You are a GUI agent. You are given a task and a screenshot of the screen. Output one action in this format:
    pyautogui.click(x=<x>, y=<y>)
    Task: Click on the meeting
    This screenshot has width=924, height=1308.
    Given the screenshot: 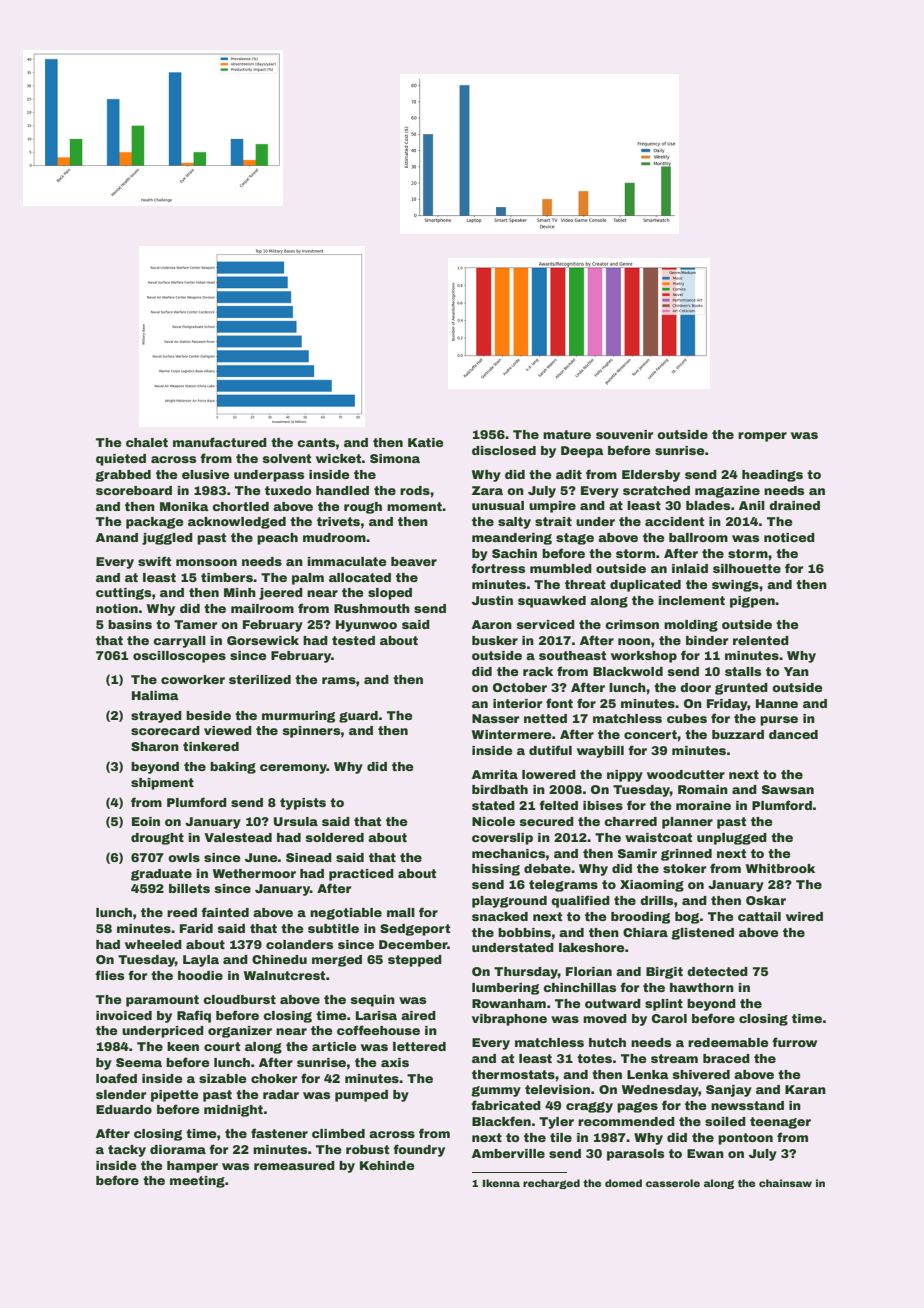 What is the action you would take?
    pyautogui.click(x=197, y=1182)
